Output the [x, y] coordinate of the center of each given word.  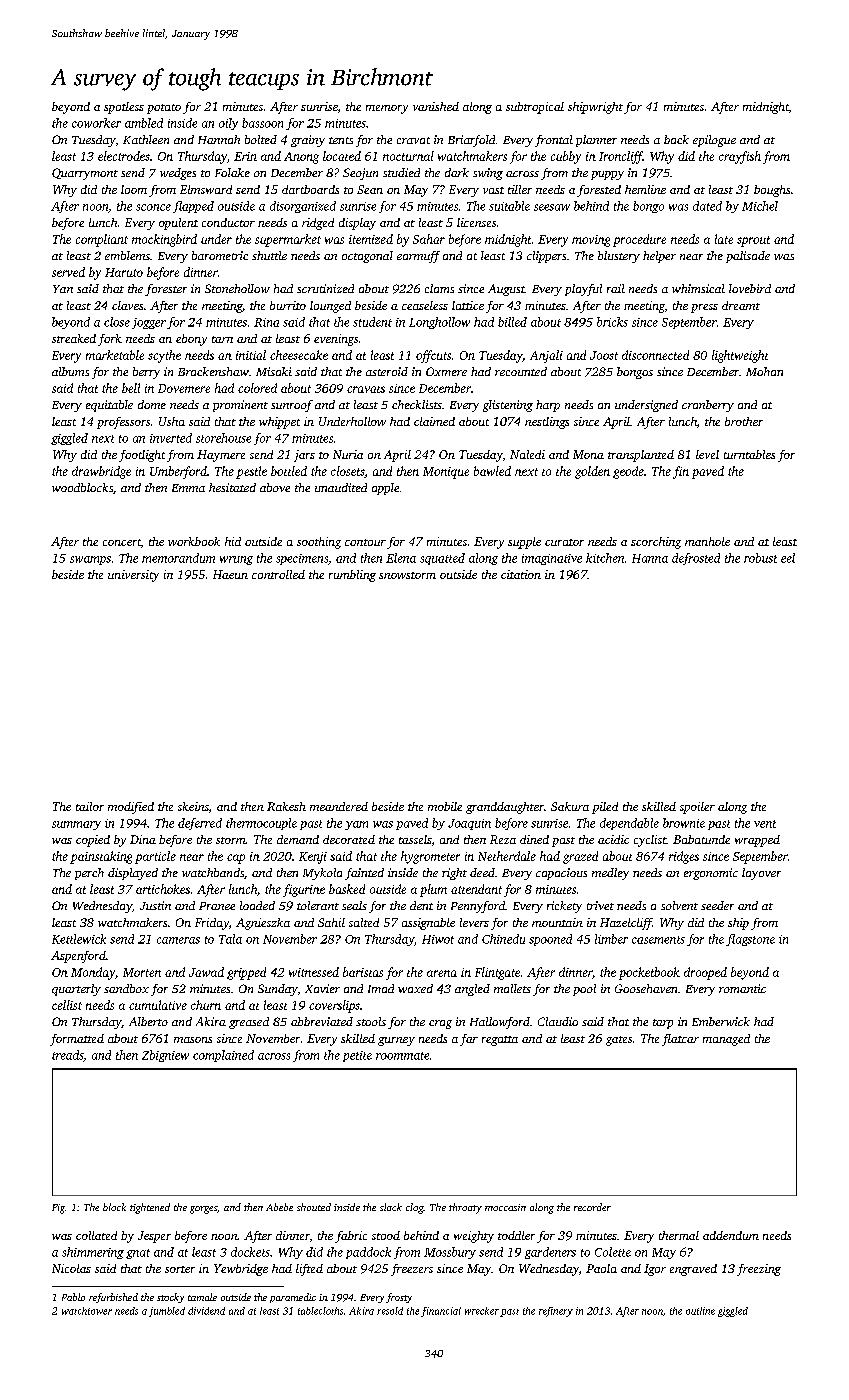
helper [659, 257]
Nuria [348, 454]
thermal [679, 1235]
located [342, 156]
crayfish [740, 157]
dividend [206, 1311]
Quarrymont [85, 174]
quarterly [76, 990]
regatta [500, 1041]
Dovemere [184, 388]
